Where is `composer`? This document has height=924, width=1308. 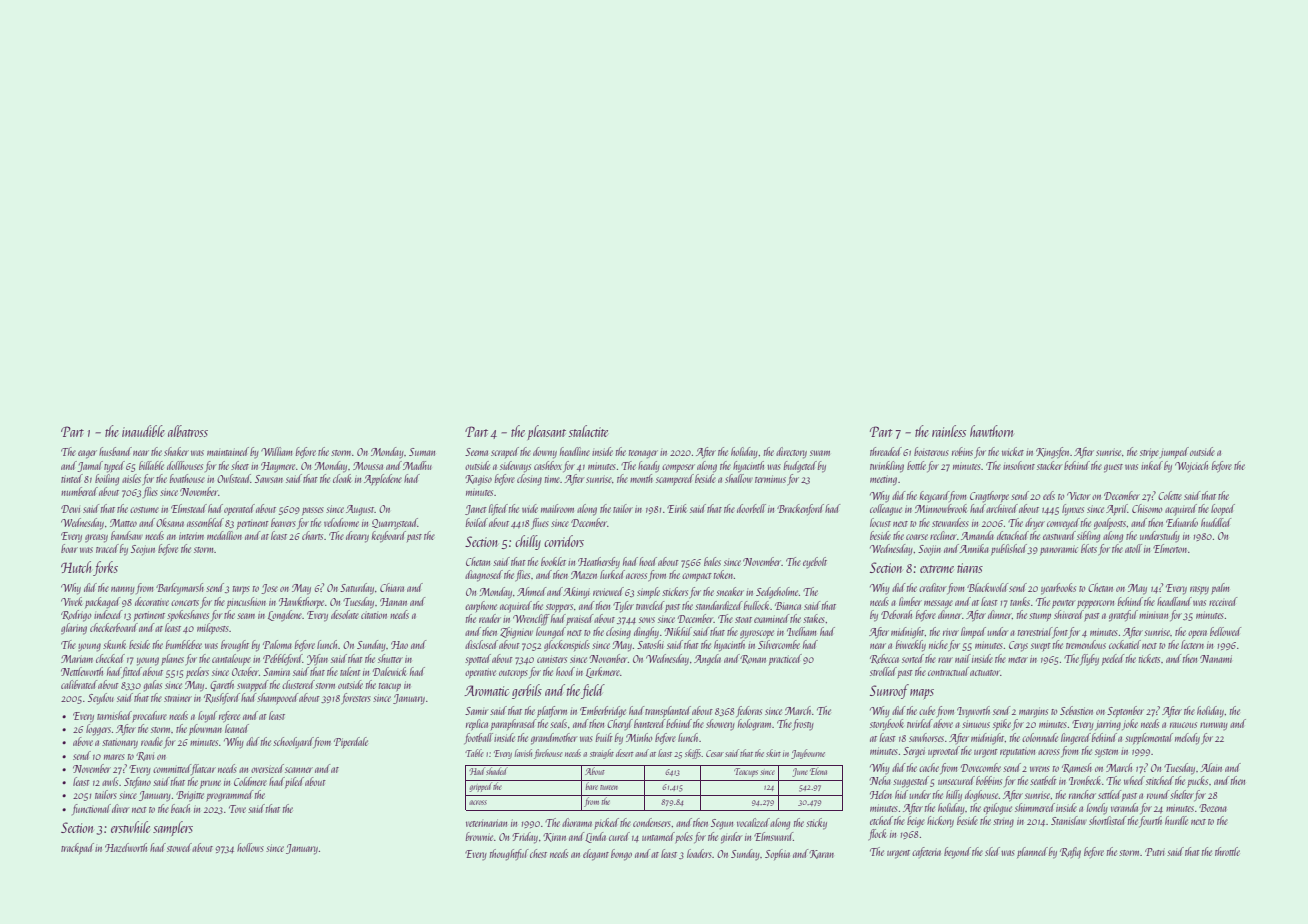
composer is located at coordinates (678, 468).
